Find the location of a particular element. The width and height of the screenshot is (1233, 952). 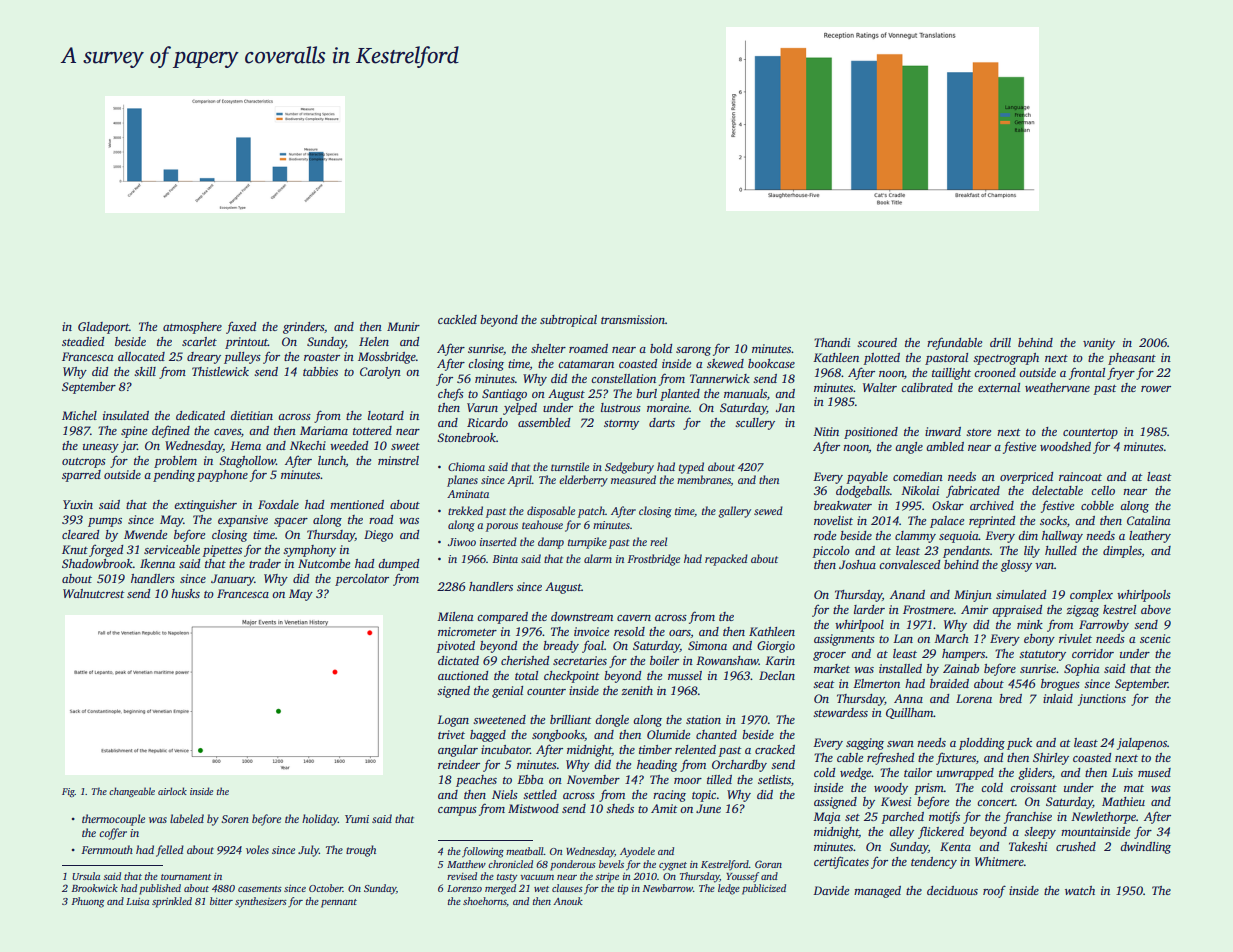

Phuong is located at coordinates (87, 902).
